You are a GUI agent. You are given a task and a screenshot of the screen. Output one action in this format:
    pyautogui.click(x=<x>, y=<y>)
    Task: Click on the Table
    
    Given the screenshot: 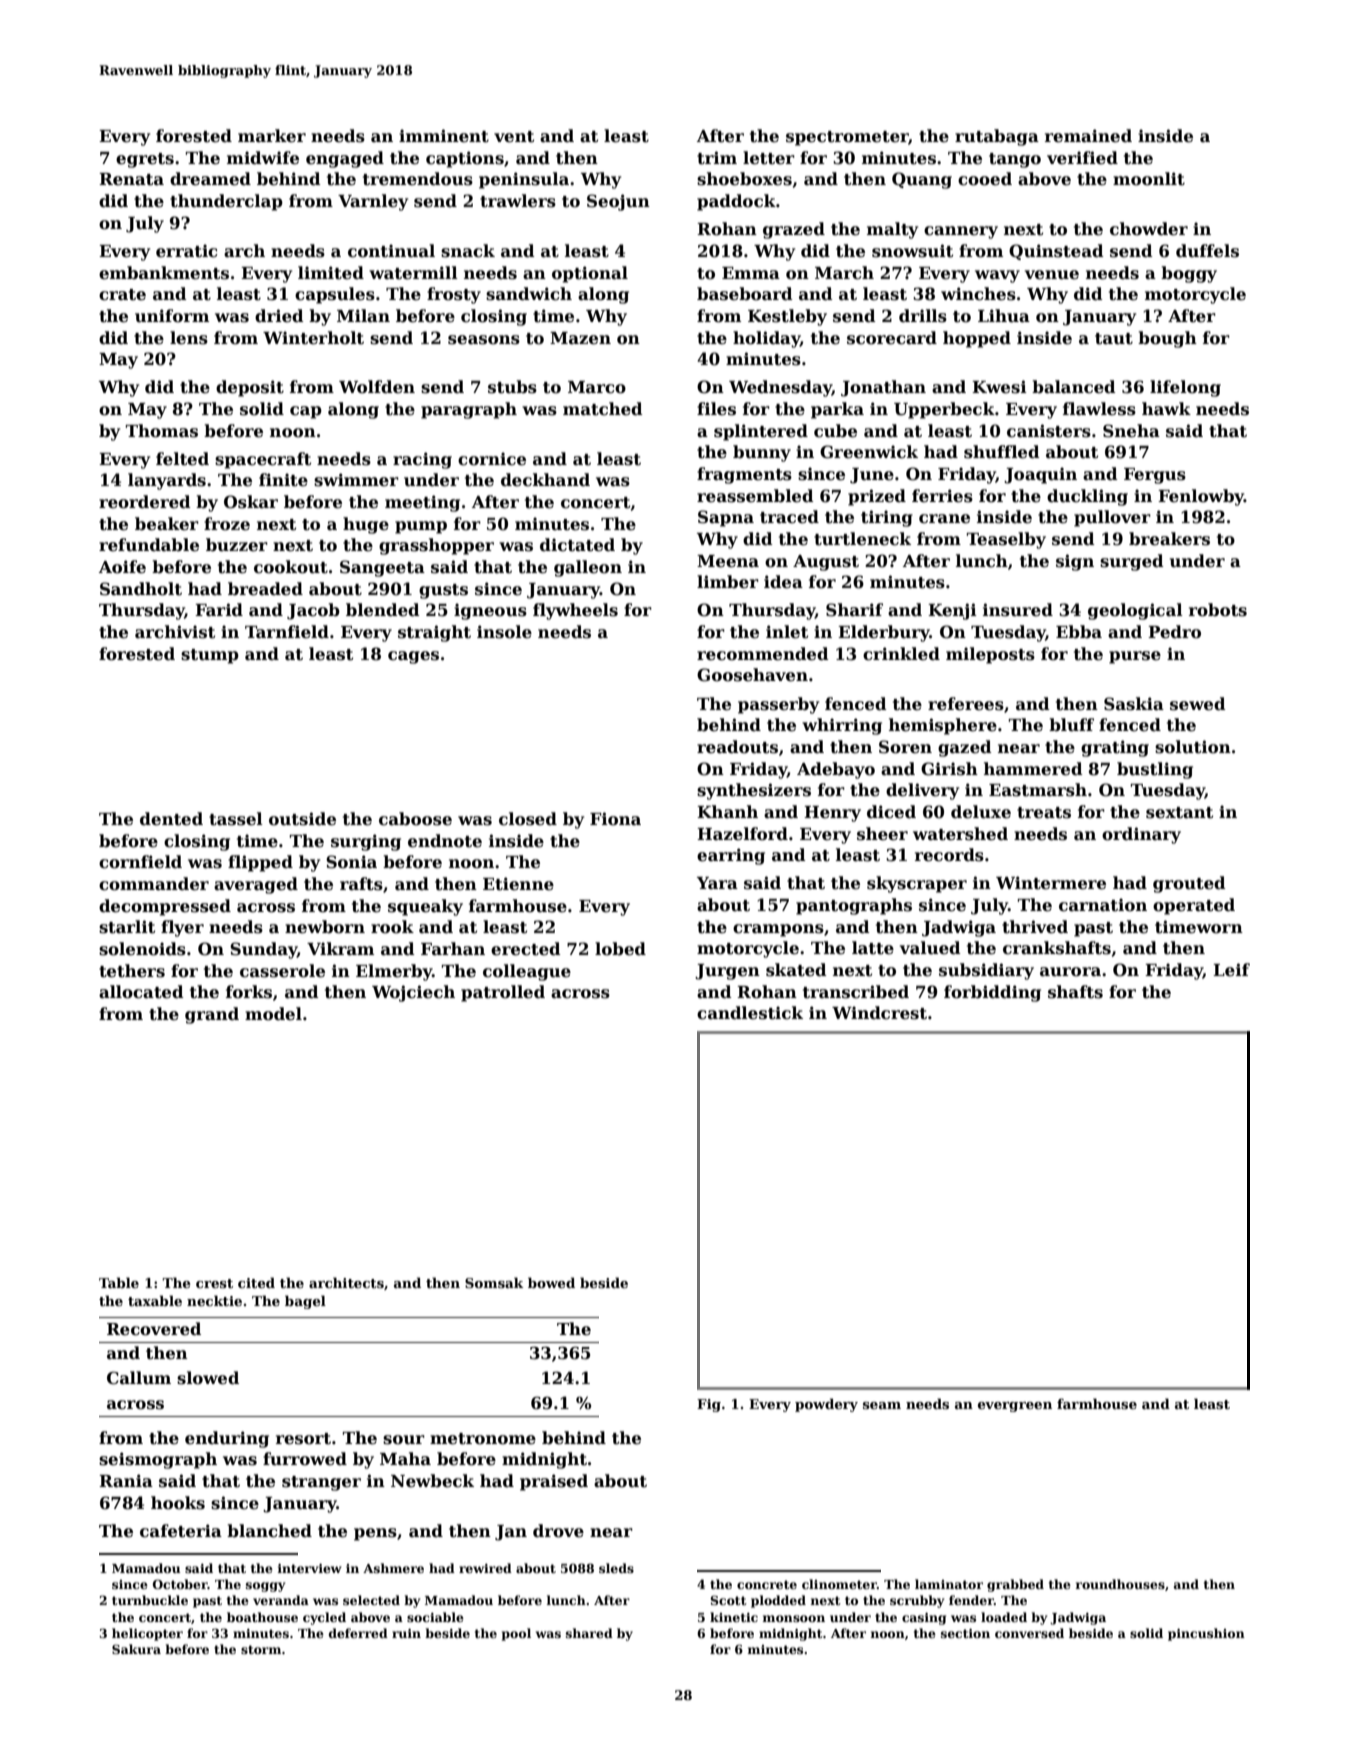 What is the action you would take?
    pyautogui.click(x=119, y=1282)
